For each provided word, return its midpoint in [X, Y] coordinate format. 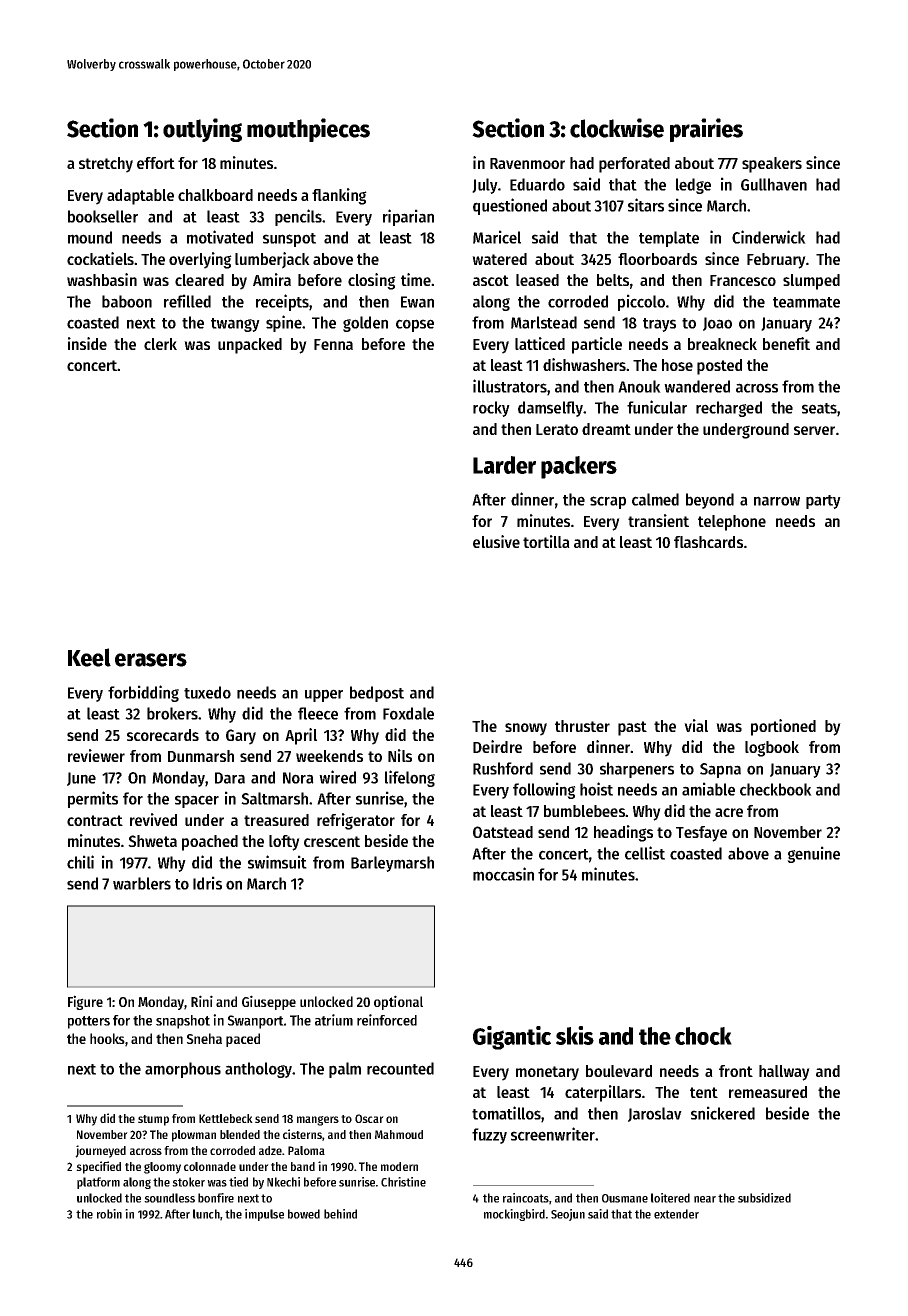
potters [89, 1022]
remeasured [768, 1092]
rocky [491, 409]
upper [324, 695]
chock [703, 1036]
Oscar [369, 1118]
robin [109, 1214]
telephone [732, 523]
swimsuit [277, 862]
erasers [151, 660]
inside [87, 343]
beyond [710, 501]
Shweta [152, 841]
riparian [408, 217]
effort [156, 163]
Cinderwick [769, 237]
